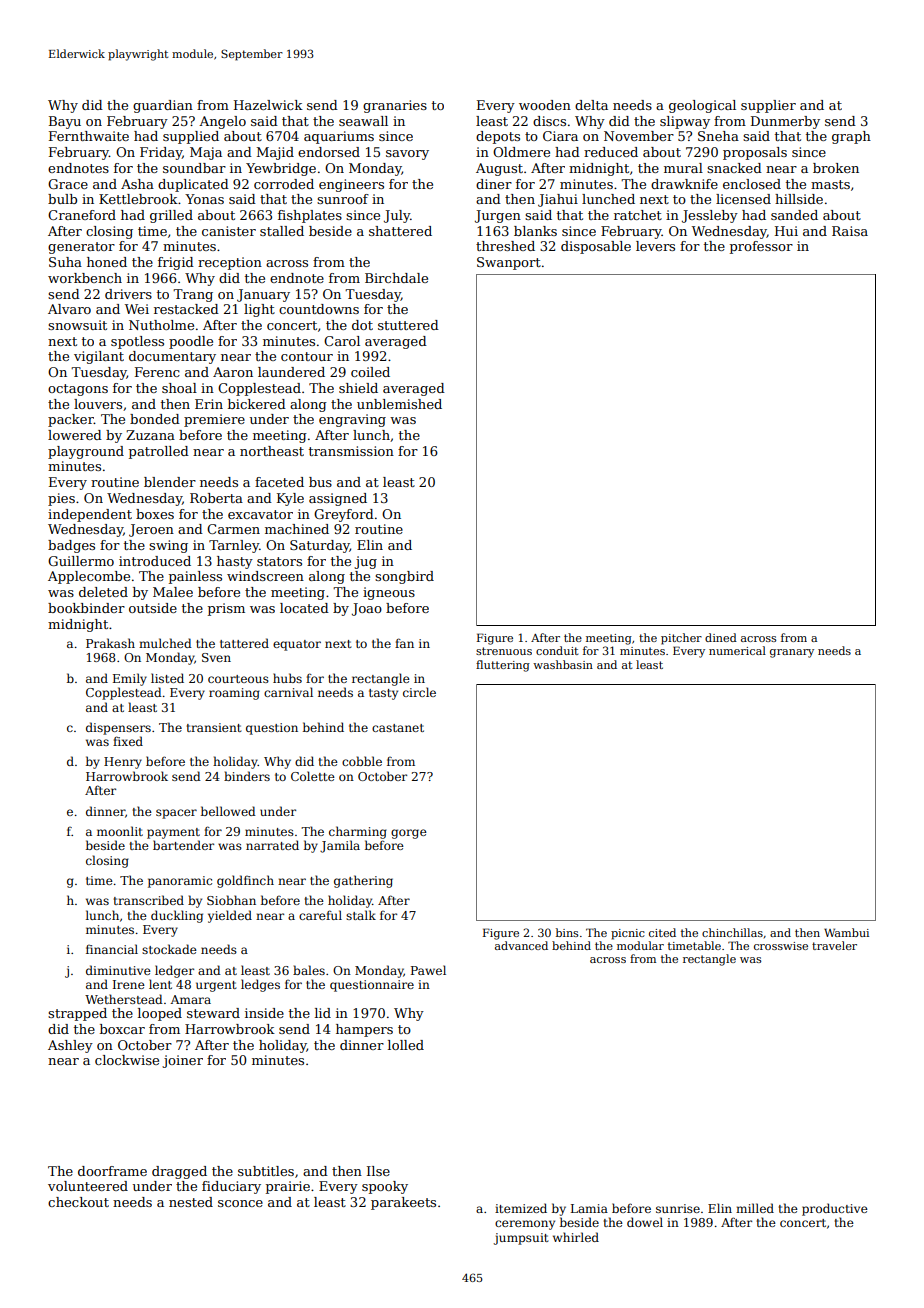 The height and width of the document is (1308, 924). Describe the element at coordinates (681, 639) in the document. I see `pitcher` at that location.
